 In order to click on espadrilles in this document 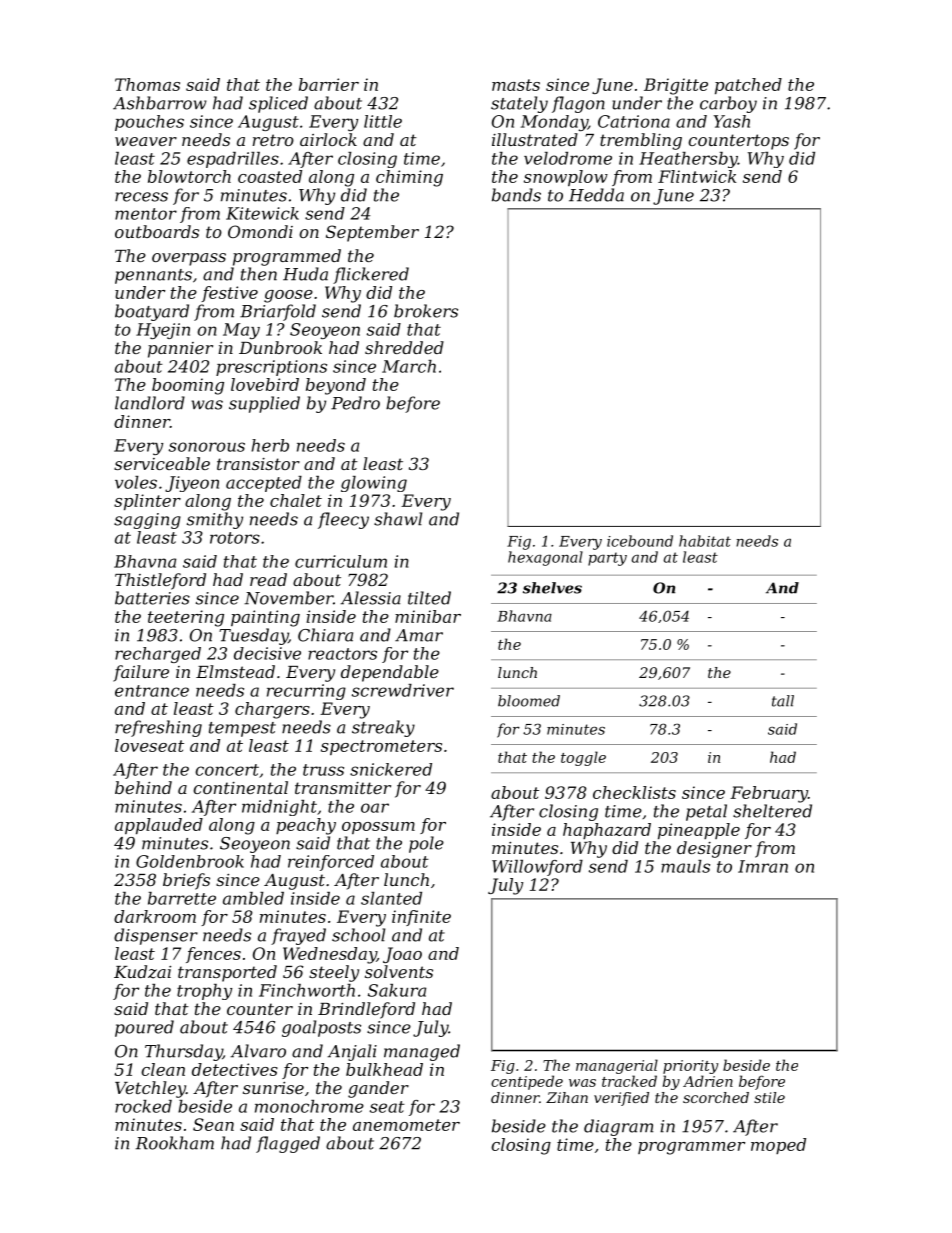, I will do `click(233, 160)`.
